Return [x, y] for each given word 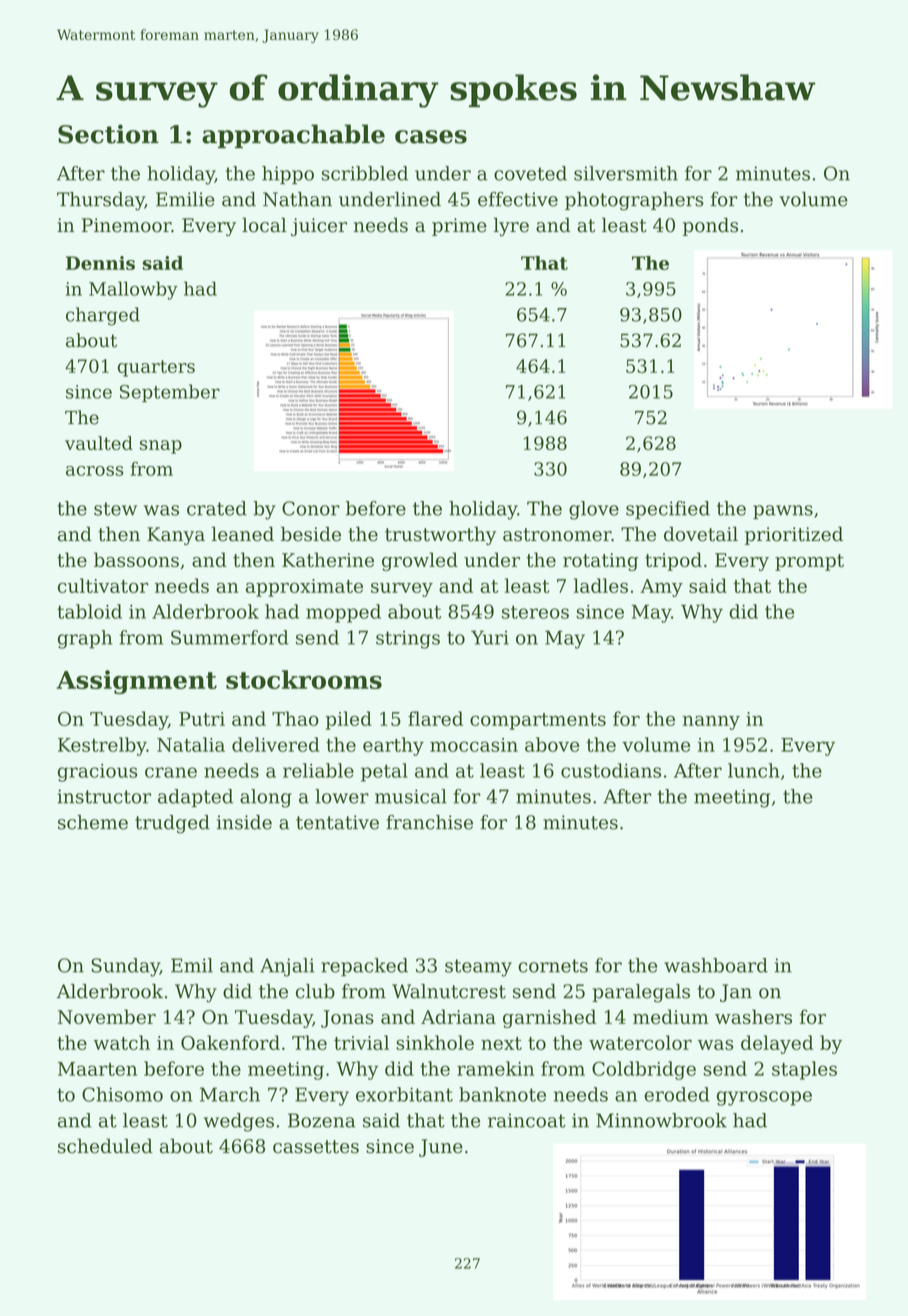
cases [431, 137]
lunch [754, 770]
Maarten [97, 1069]
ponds [710, 226]
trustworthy [440, 535]
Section [108, 134]
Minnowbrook [661, 1120]
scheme [93, 822]
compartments [538, 721]
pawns [783, 512]
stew [115, 509]
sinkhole [435, 1042]
